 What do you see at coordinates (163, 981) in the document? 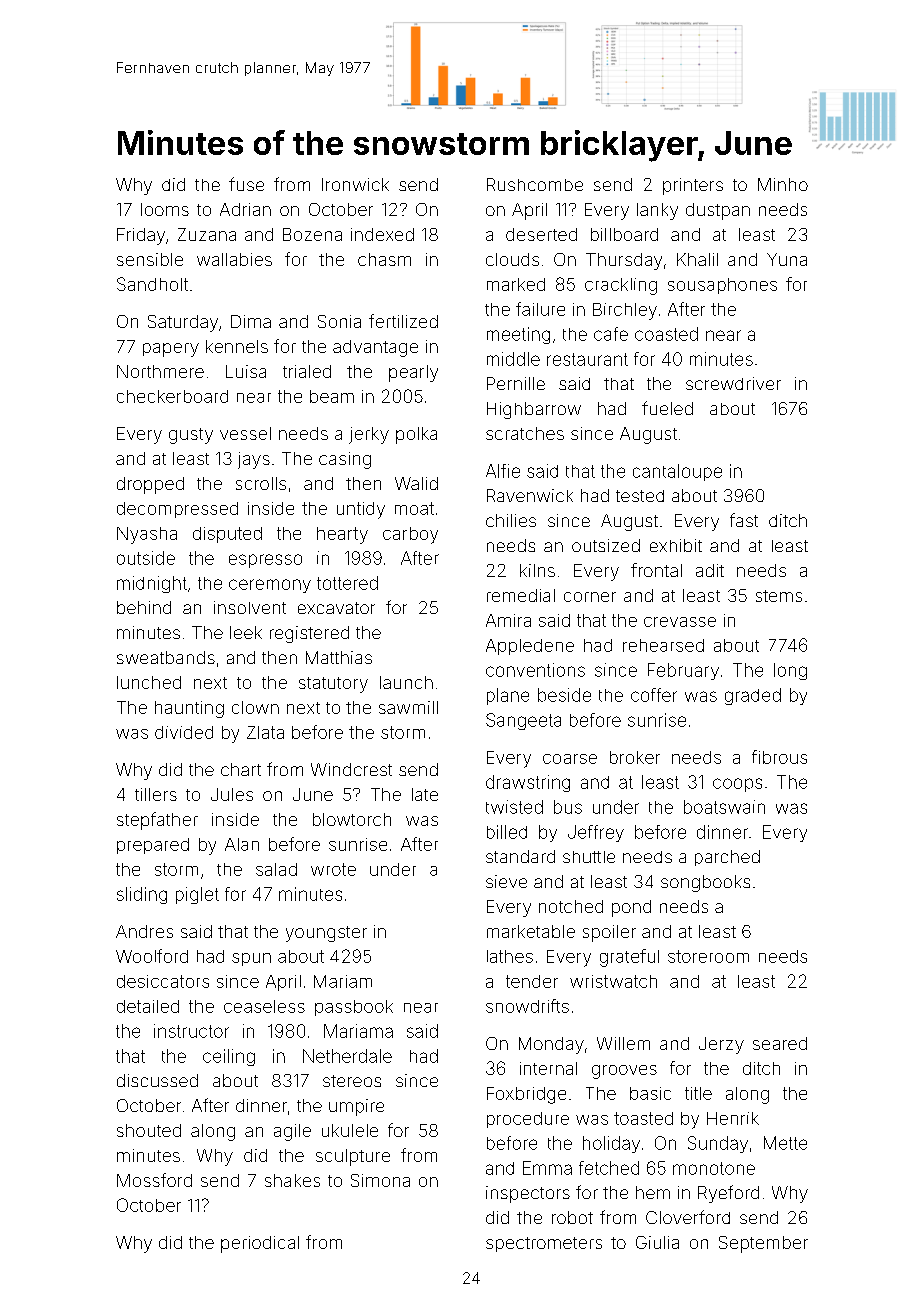
I see `desiccators` at bounding box center [163, 981].
